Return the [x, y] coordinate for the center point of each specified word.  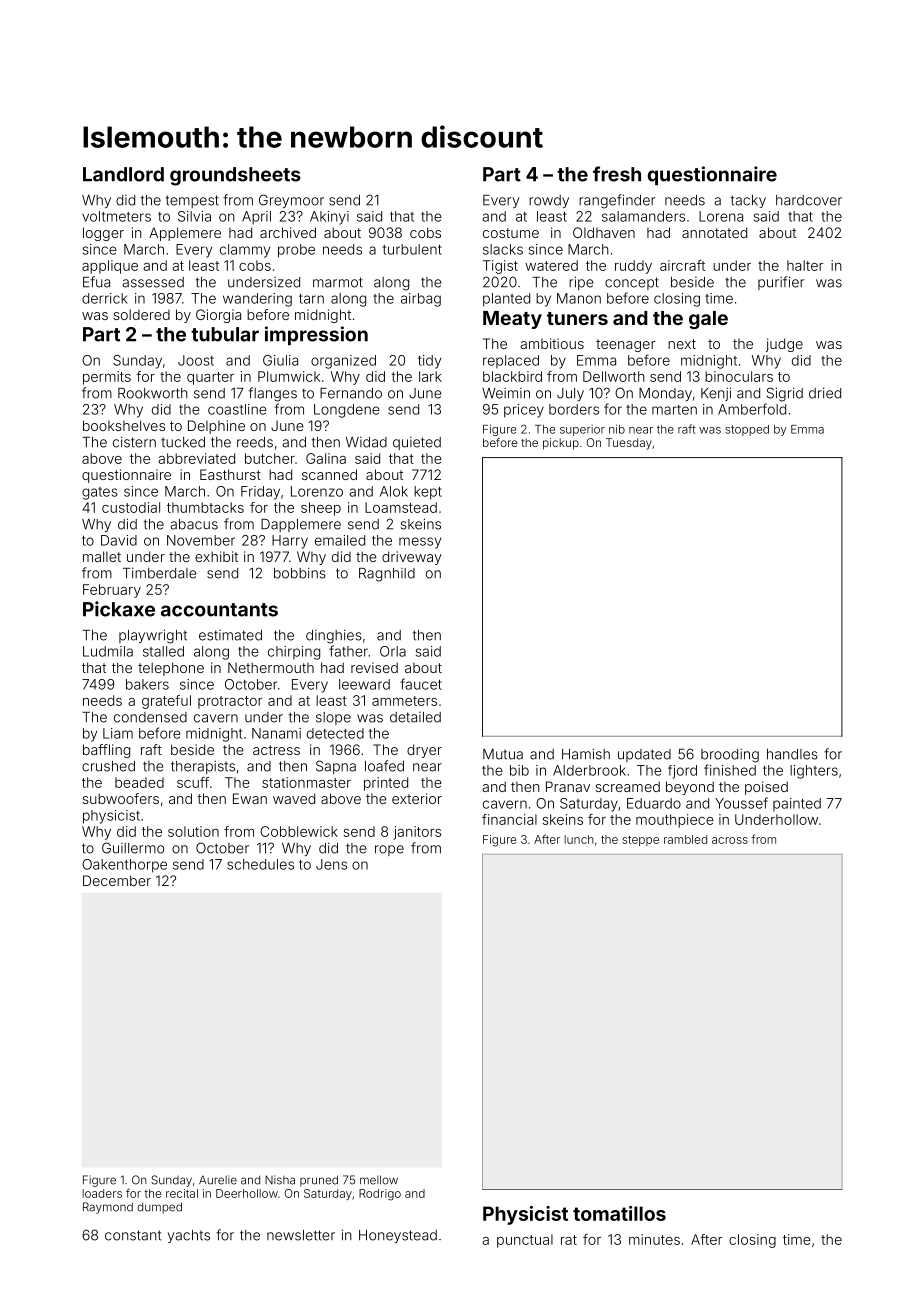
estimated [230, 635]
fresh [617, 174]
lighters [814, 772]
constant [133, 1235]
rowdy [549, 201]
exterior [417, 798]
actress [276, 750]
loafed [384, 766]
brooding [730, 756]
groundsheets [235, 176]
